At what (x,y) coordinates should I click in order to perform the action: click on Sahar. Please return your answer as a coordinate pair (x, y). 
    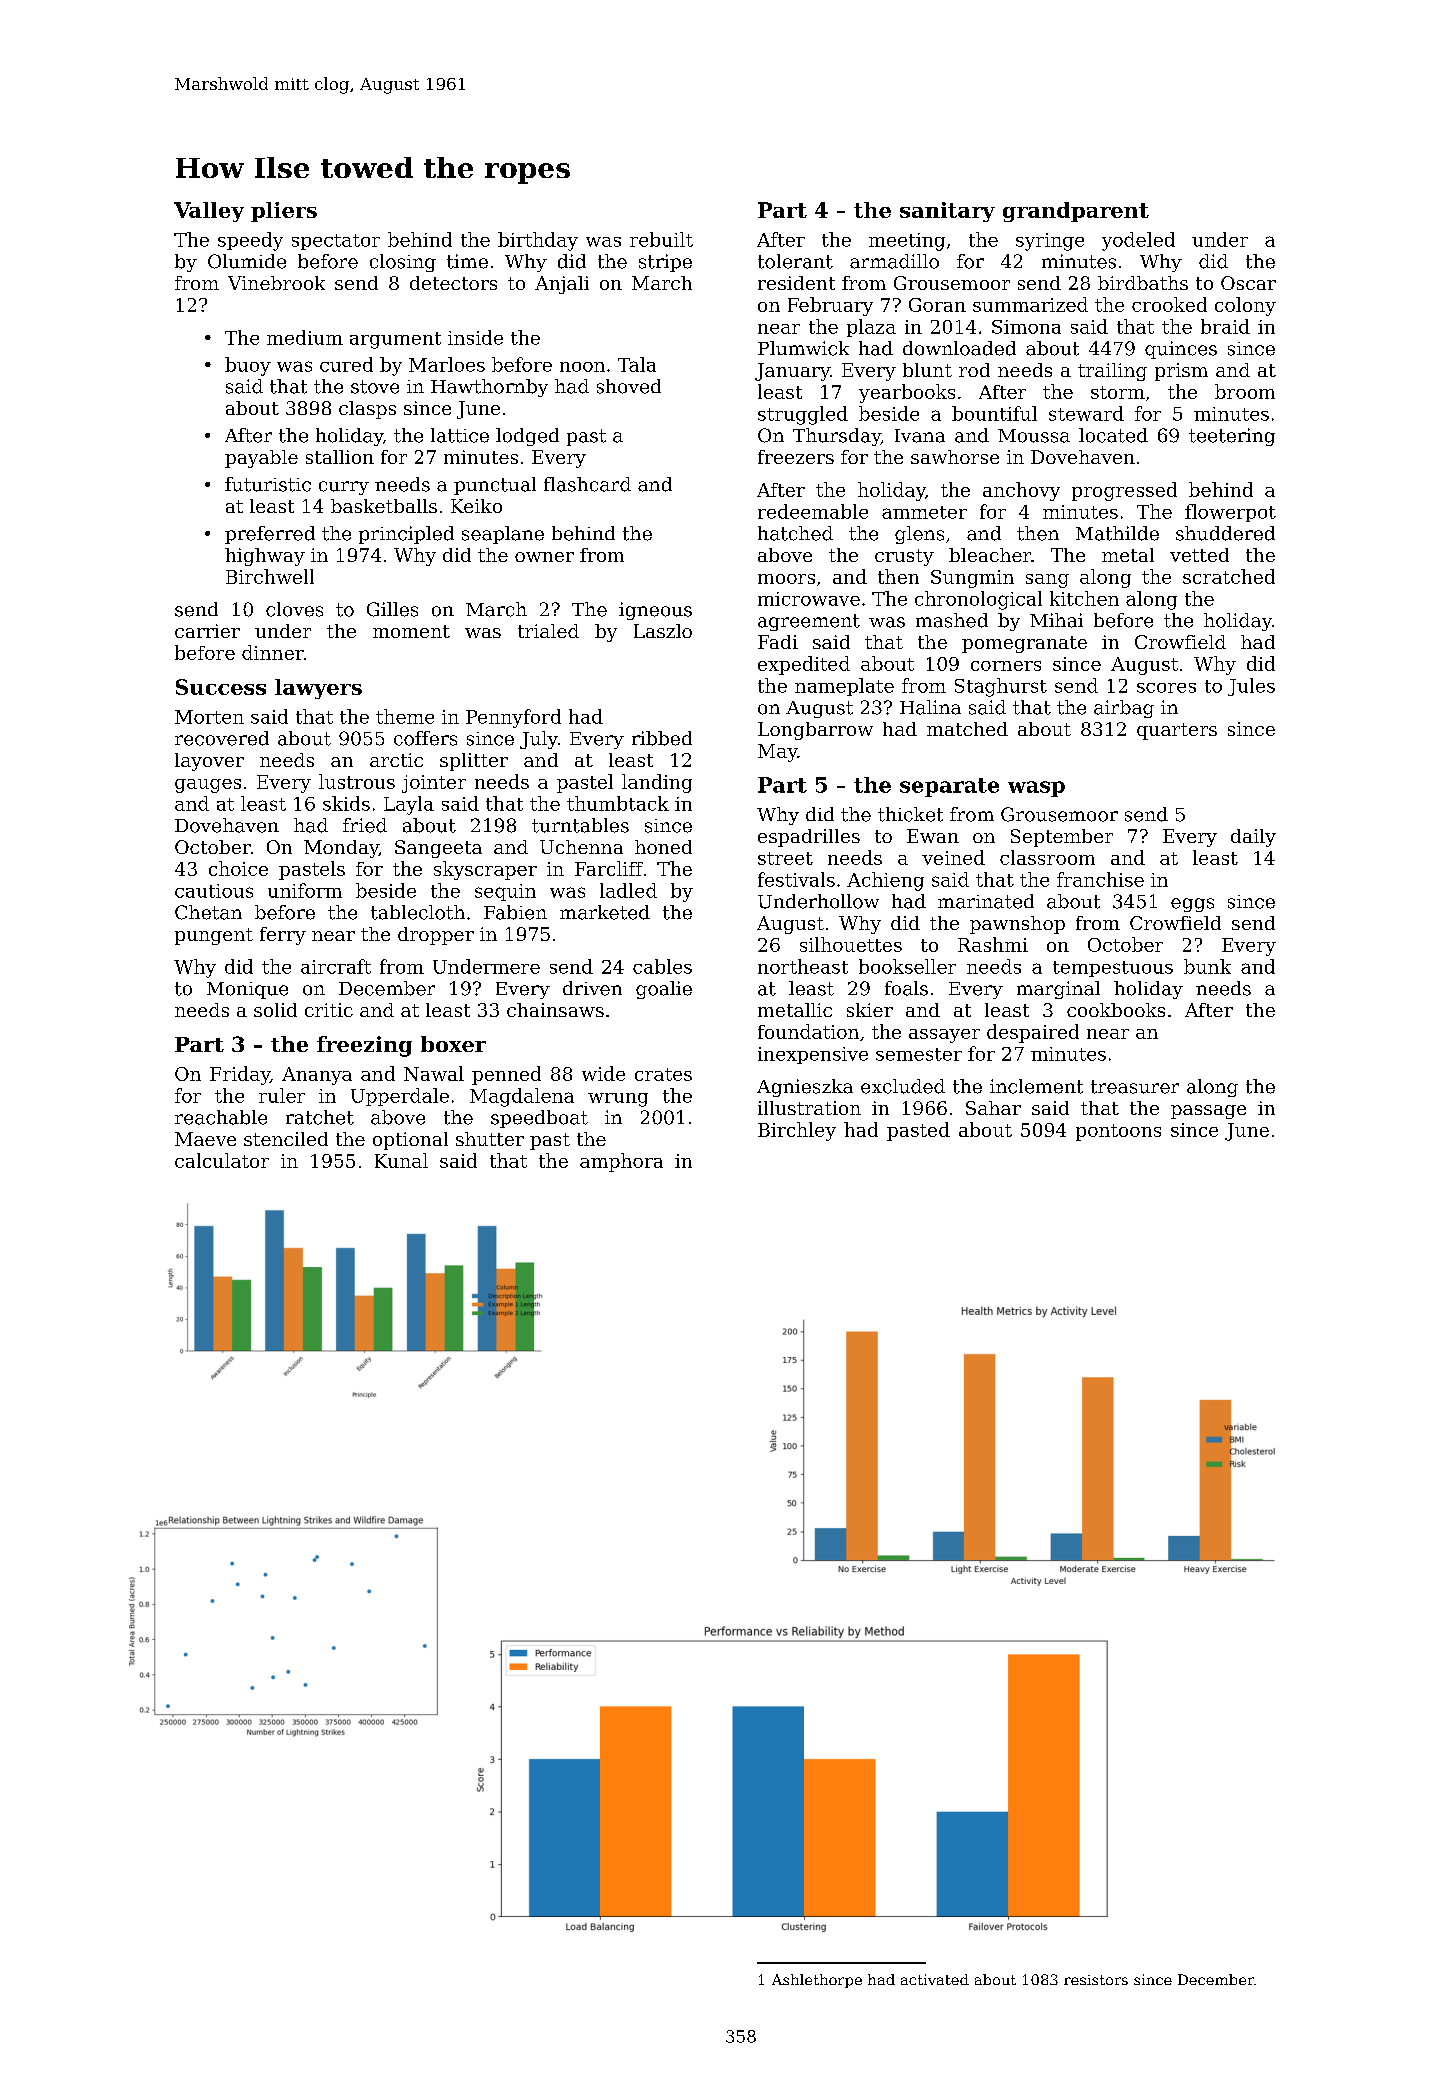
    Looking at the image, I should click on (993, 1108).
